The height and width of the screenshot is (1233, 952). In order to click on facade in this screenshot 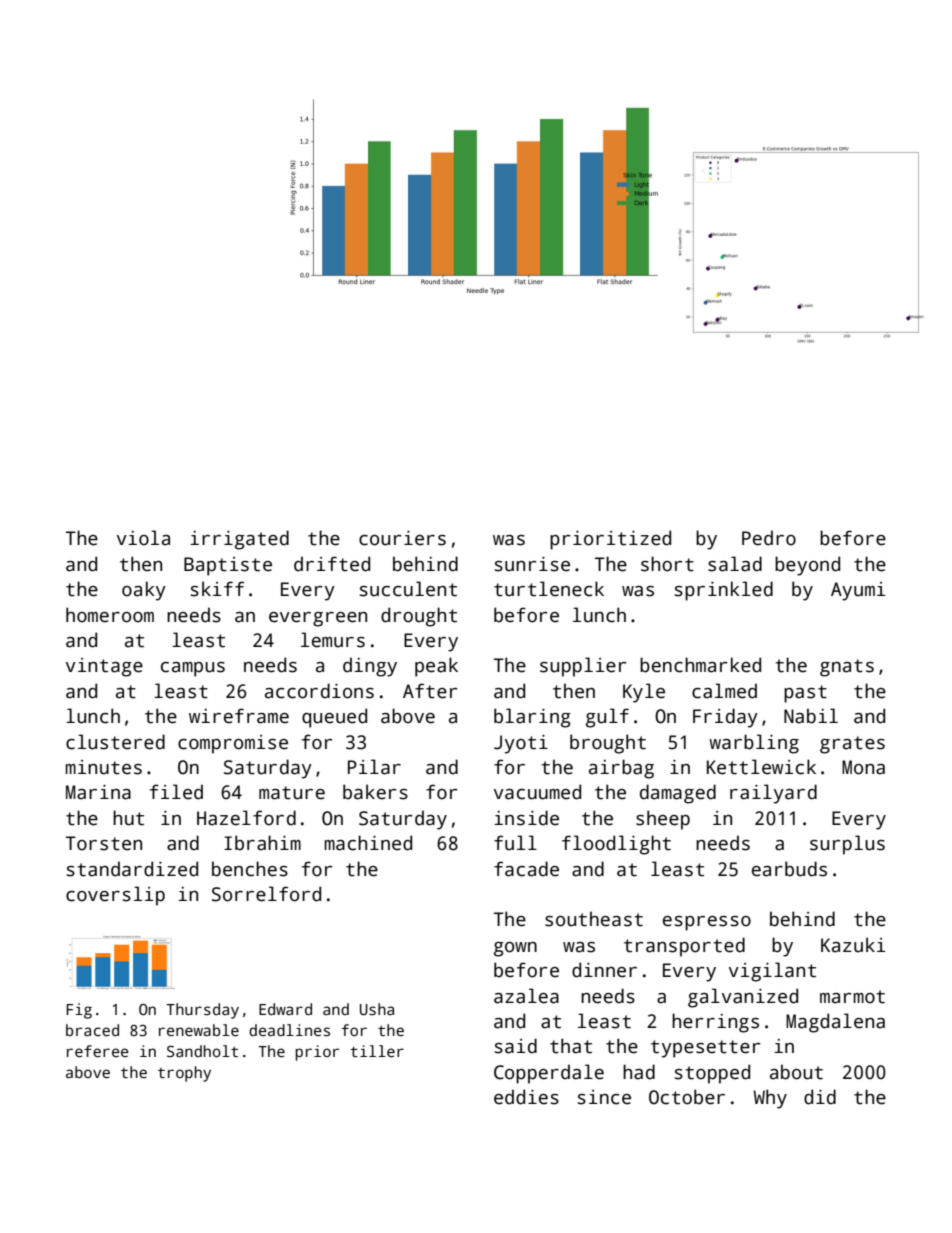, I will do `click(526, 869)`.
